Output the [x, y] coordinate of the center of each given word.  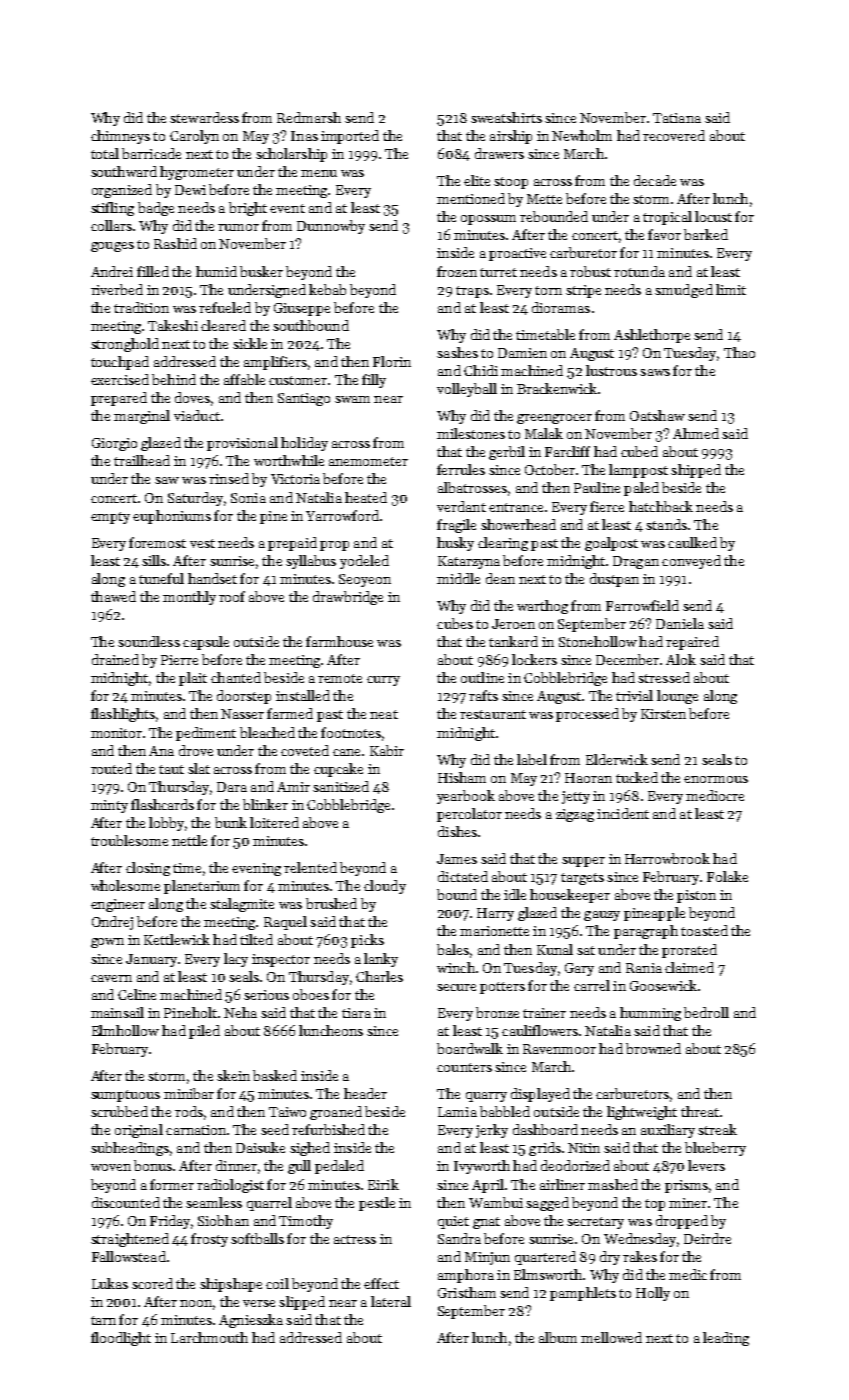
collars [111, 225]
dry [610, 1258]
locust [713, 216]
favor [664, 234]
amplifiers [275, 363]
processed [587, 715]
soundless [149, 641]
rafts [483, 695]
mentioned [471, 198]
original [139, 1131]
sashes [457, 352]
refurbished [328, 1129]
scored [152, 1283]
